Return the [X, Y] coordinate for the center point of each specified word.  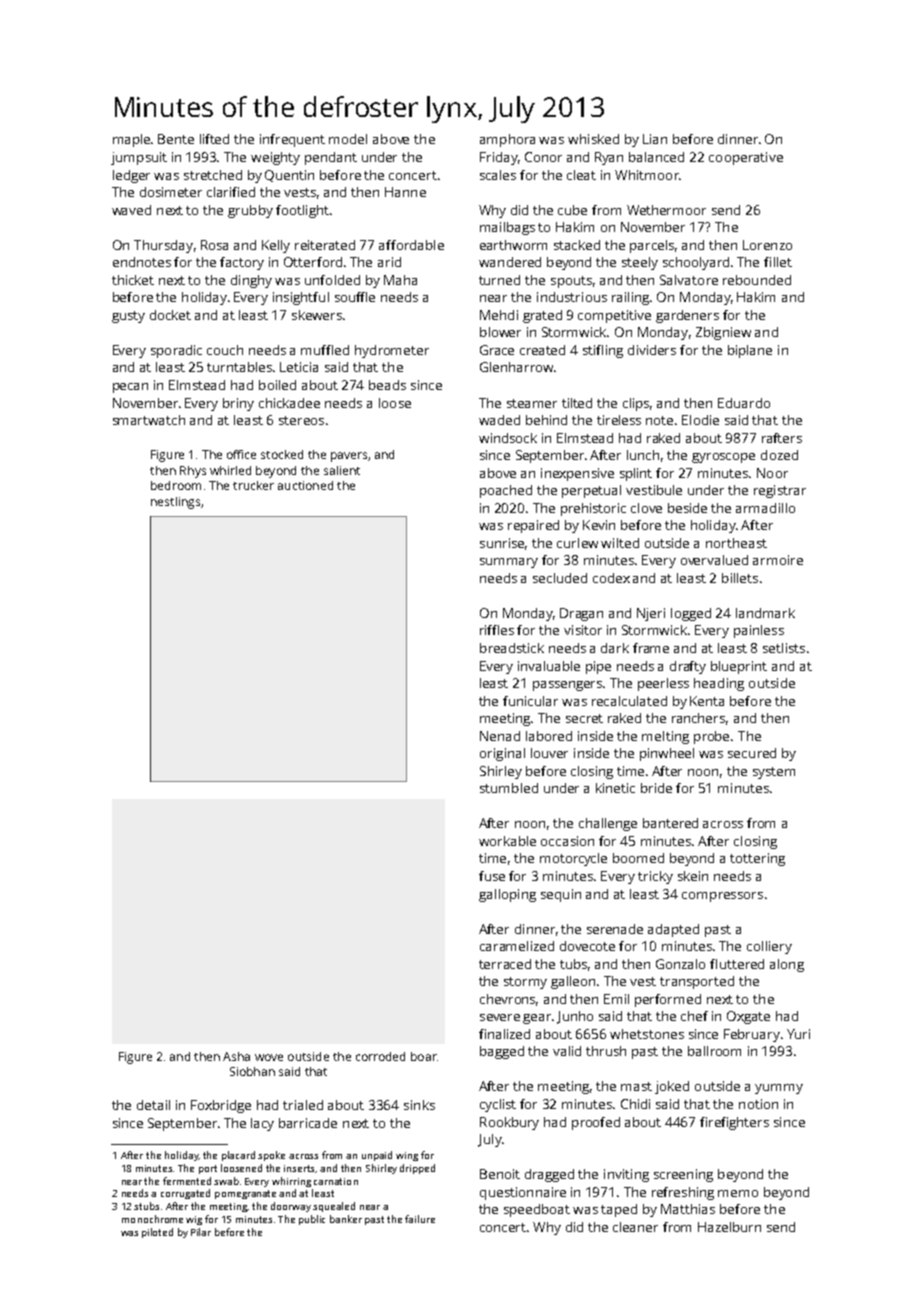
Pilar [201, 1232]
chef [694, 1016]
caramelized [517, 946]
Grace [497, 350]
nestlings [175, 503]
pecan [130, 388]
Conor [543, 157]
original [502, 754]
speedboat [537, 1210]
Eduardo [744, 403]
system [774, 773]
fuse [492, 876]
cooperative [746, 158]
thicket [133, 280]
